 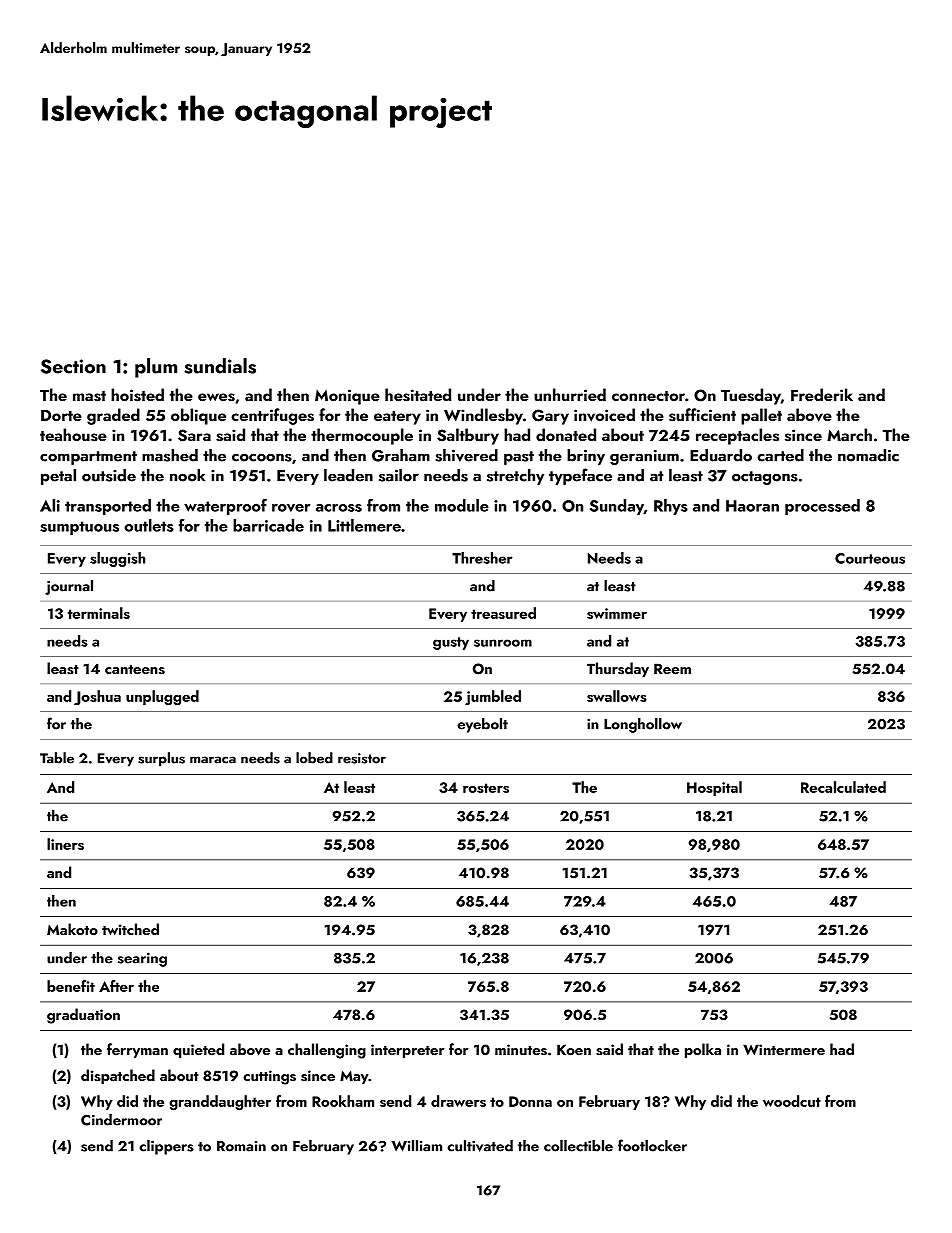 I want to click on briny, so click(x=586, y=457).
